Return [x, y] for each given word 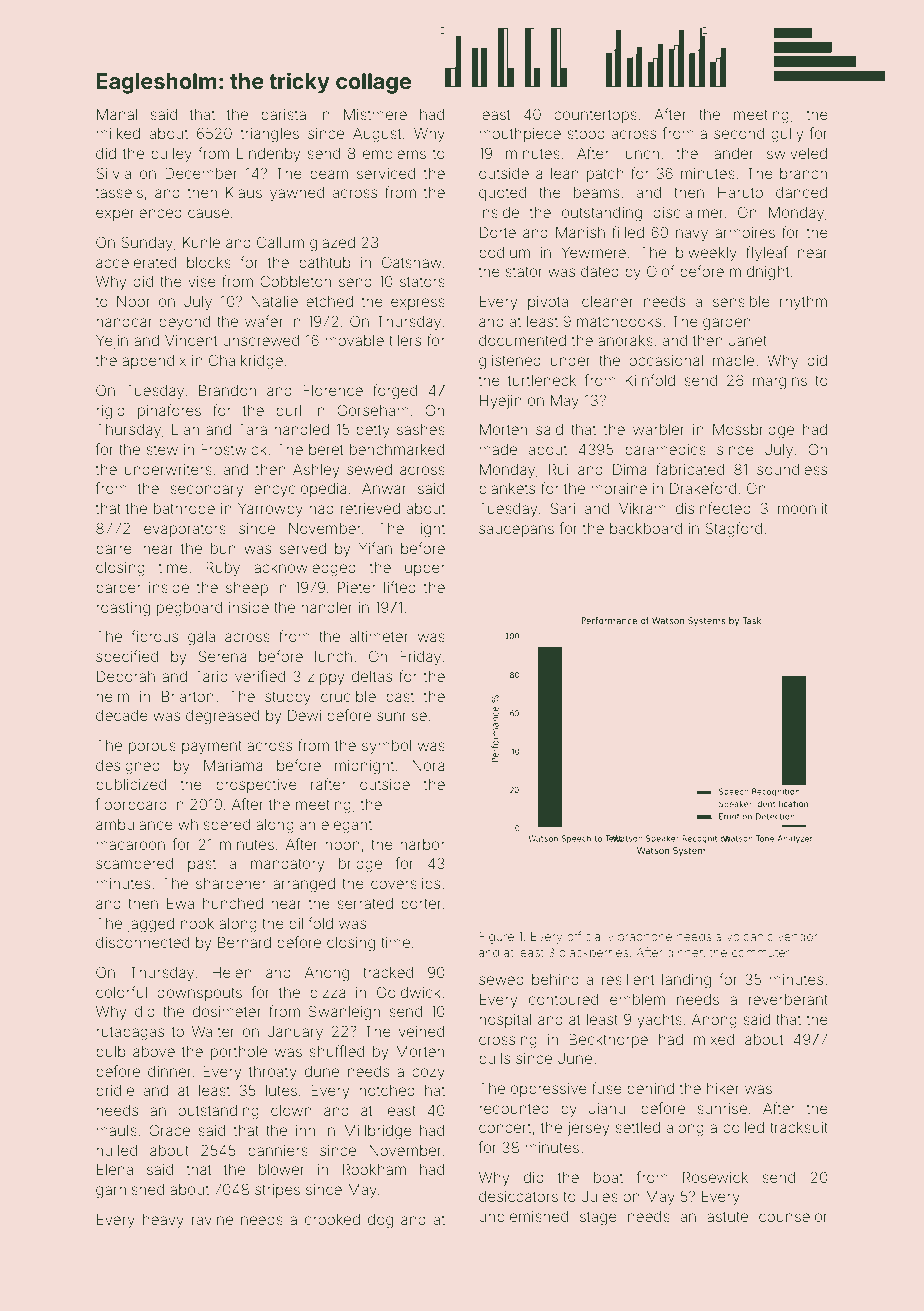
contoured [563, 999]
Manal [117, 114]
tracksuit [799, 1127]
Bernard [244, 942]
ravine [212, 1219]
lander [732, 153]
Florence [333, 390]
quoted [502, 194]
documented [522, 340]
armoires [745, 232]
